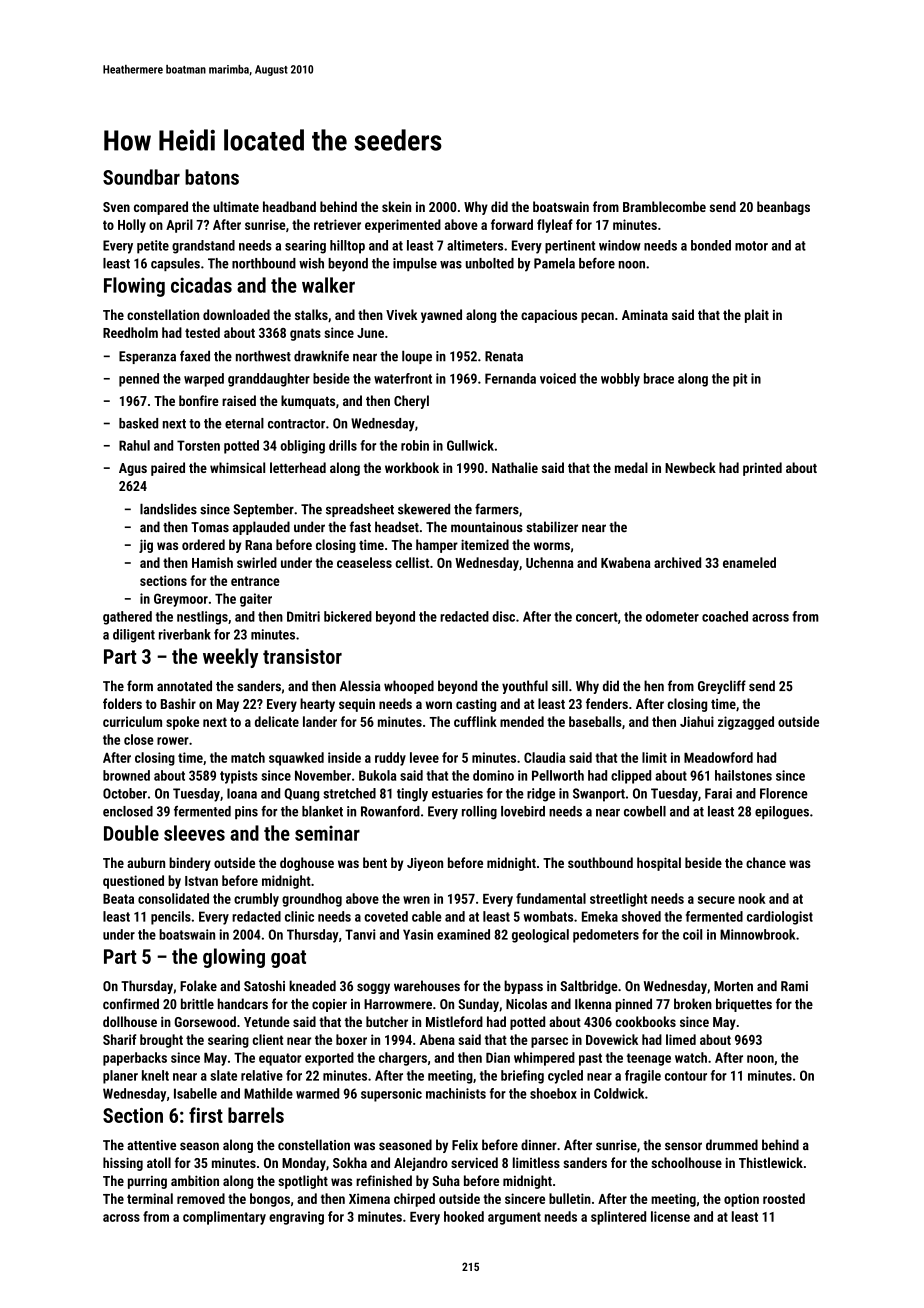 Image resolution: width=924 pixels, height=1308 pixels. What do you see at coordinates (132, 226) in the screenshot?
I see `Holly` at bounding box center [132, 226].
